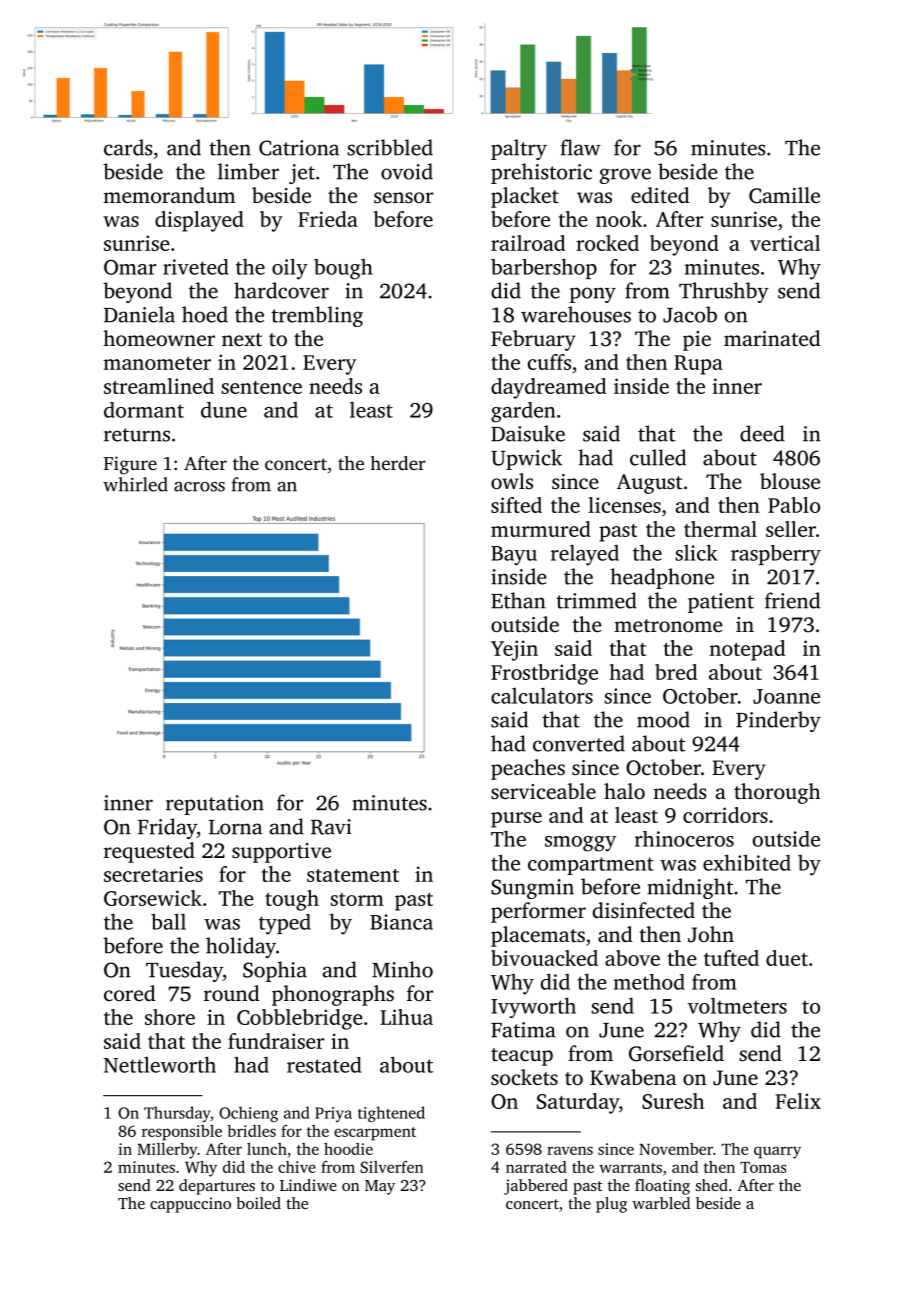 The height and width of the page is (1311, 924). What do you see at coordinates (160, 1064) in the page?
I see `Nettleworth` at bounding box center [160, 1064].
